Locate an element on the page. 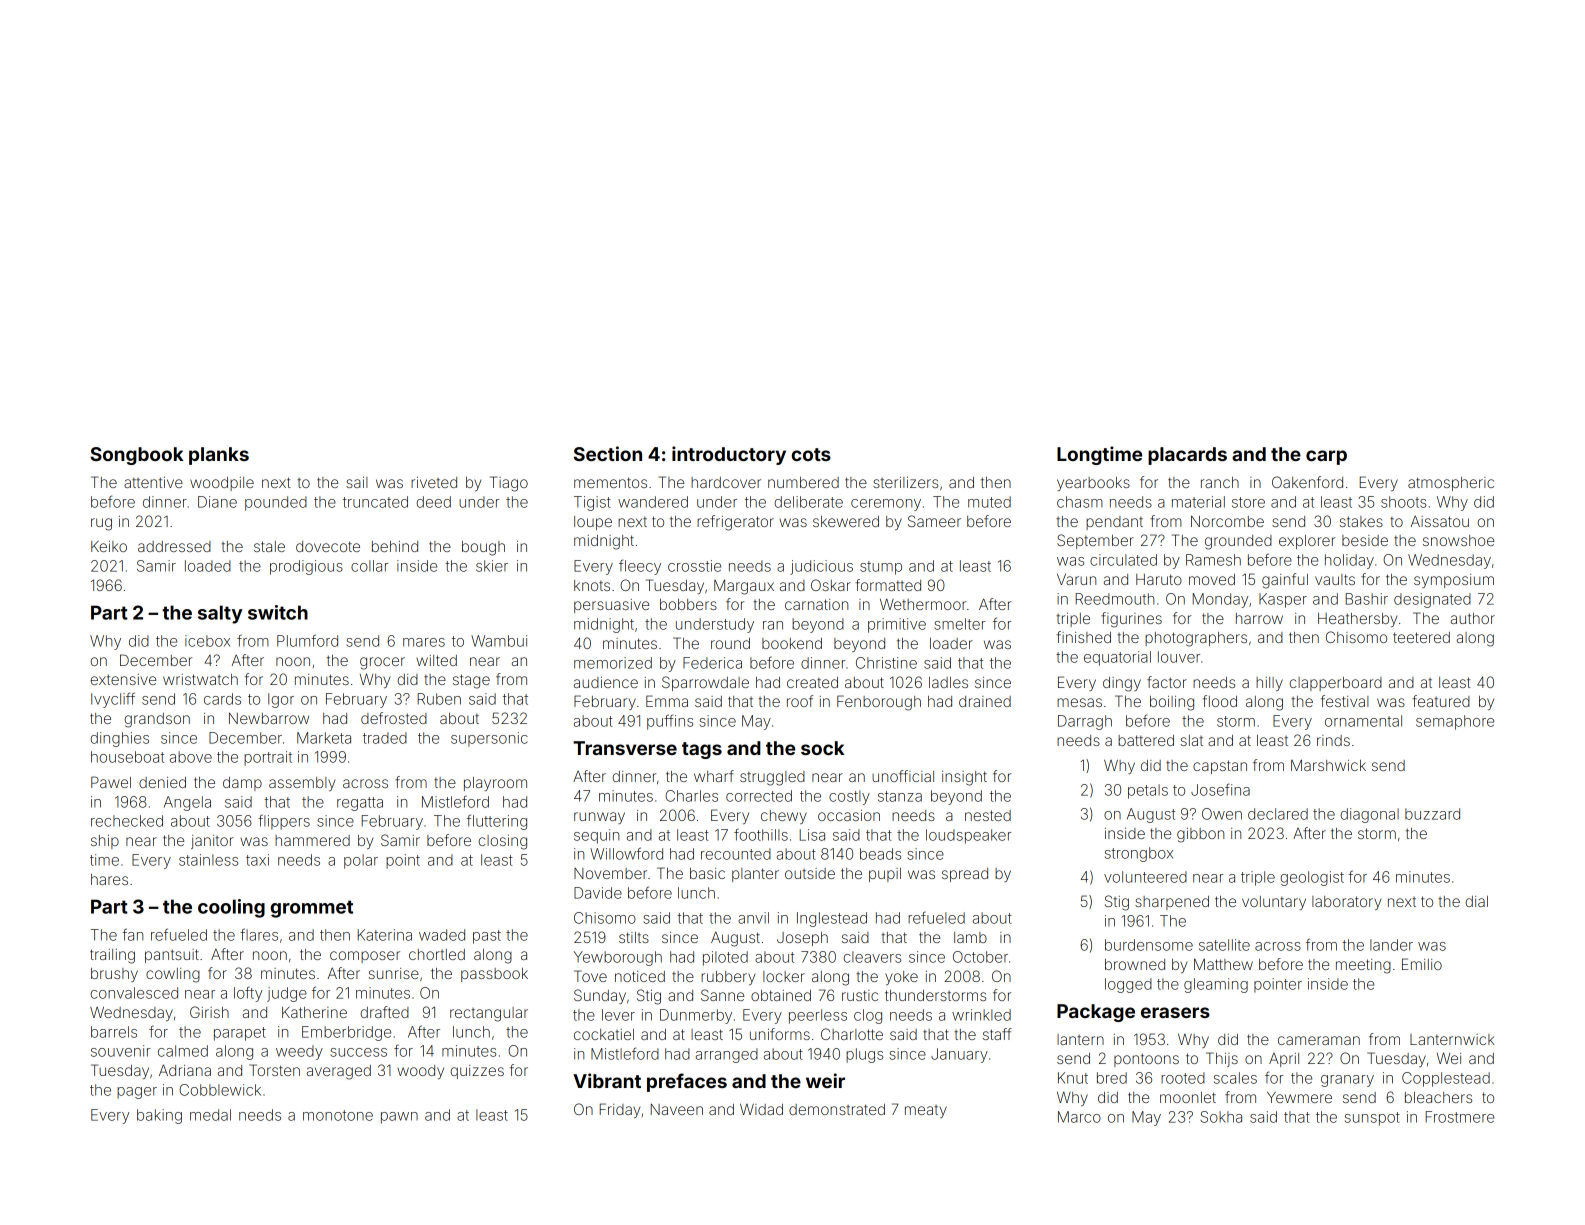 The width and height of the image is (1585, 1225). Sanne is located at coordinates (722, 995).
